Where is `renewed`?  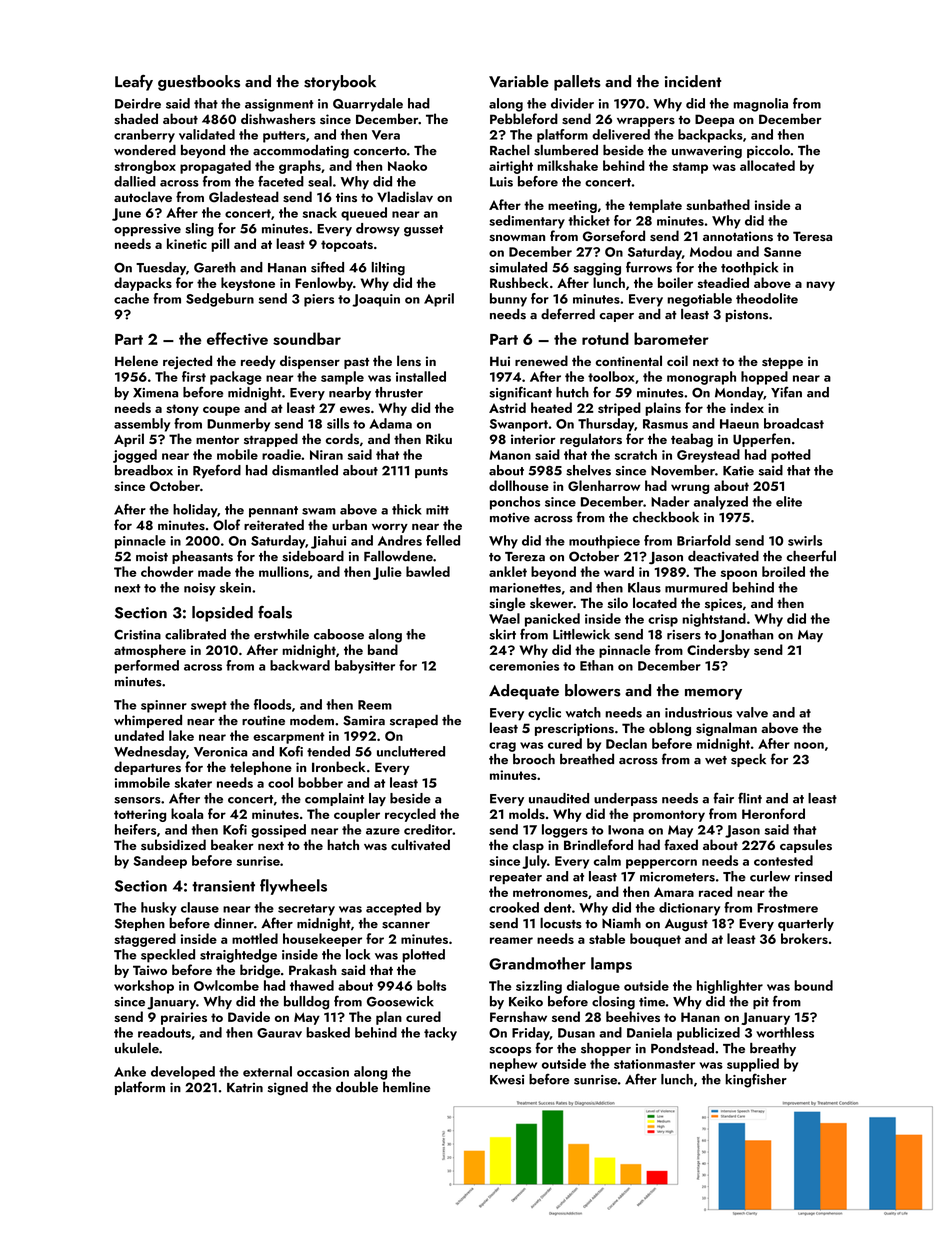
renewed is located at coordinates (541, 360).
